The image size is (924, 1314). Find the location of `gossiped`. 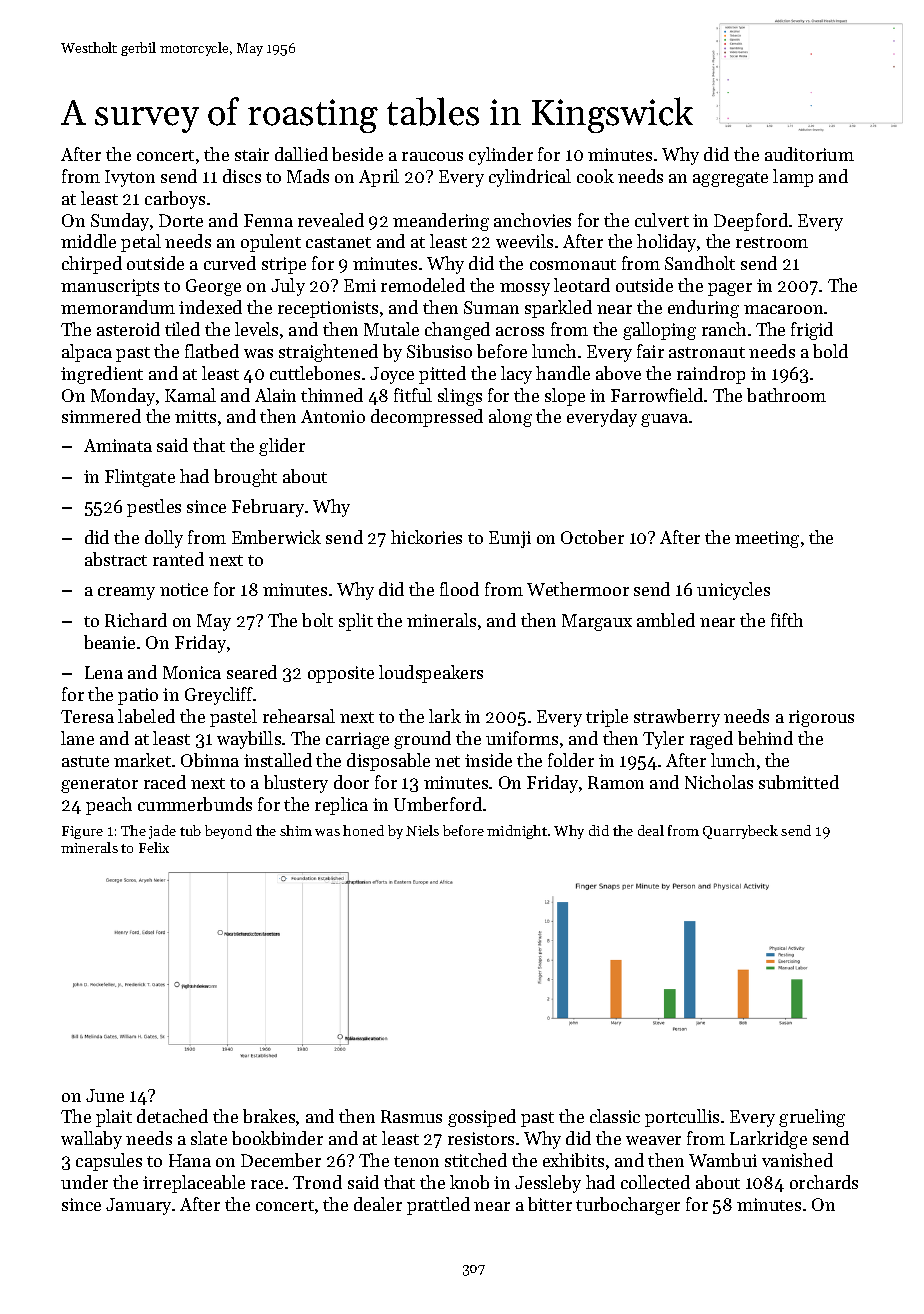

gossiped is located at coordinates (482, 1118).
